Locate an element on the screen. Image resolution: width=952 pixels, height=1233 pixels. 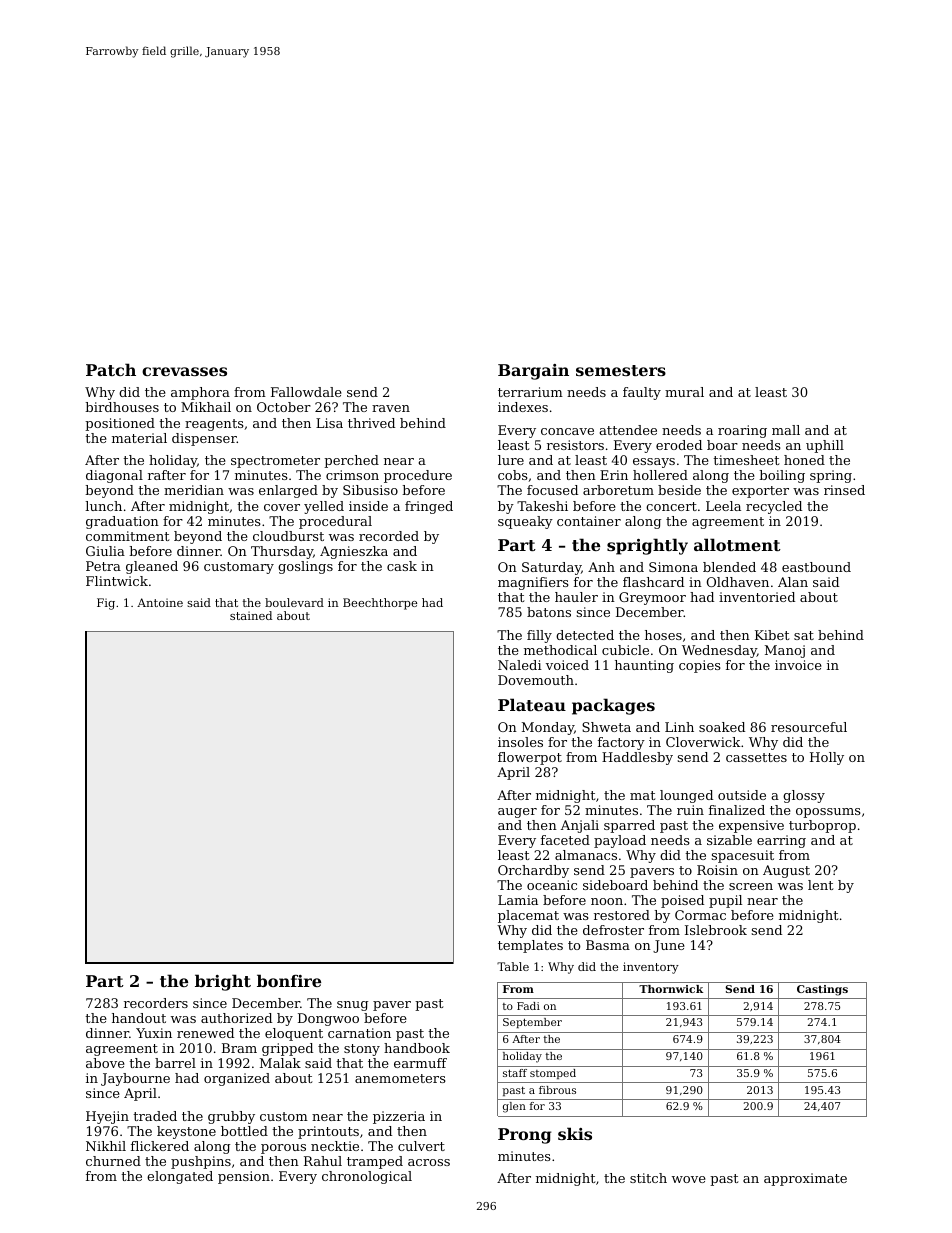
bright is located at coordinates (223, 982).
